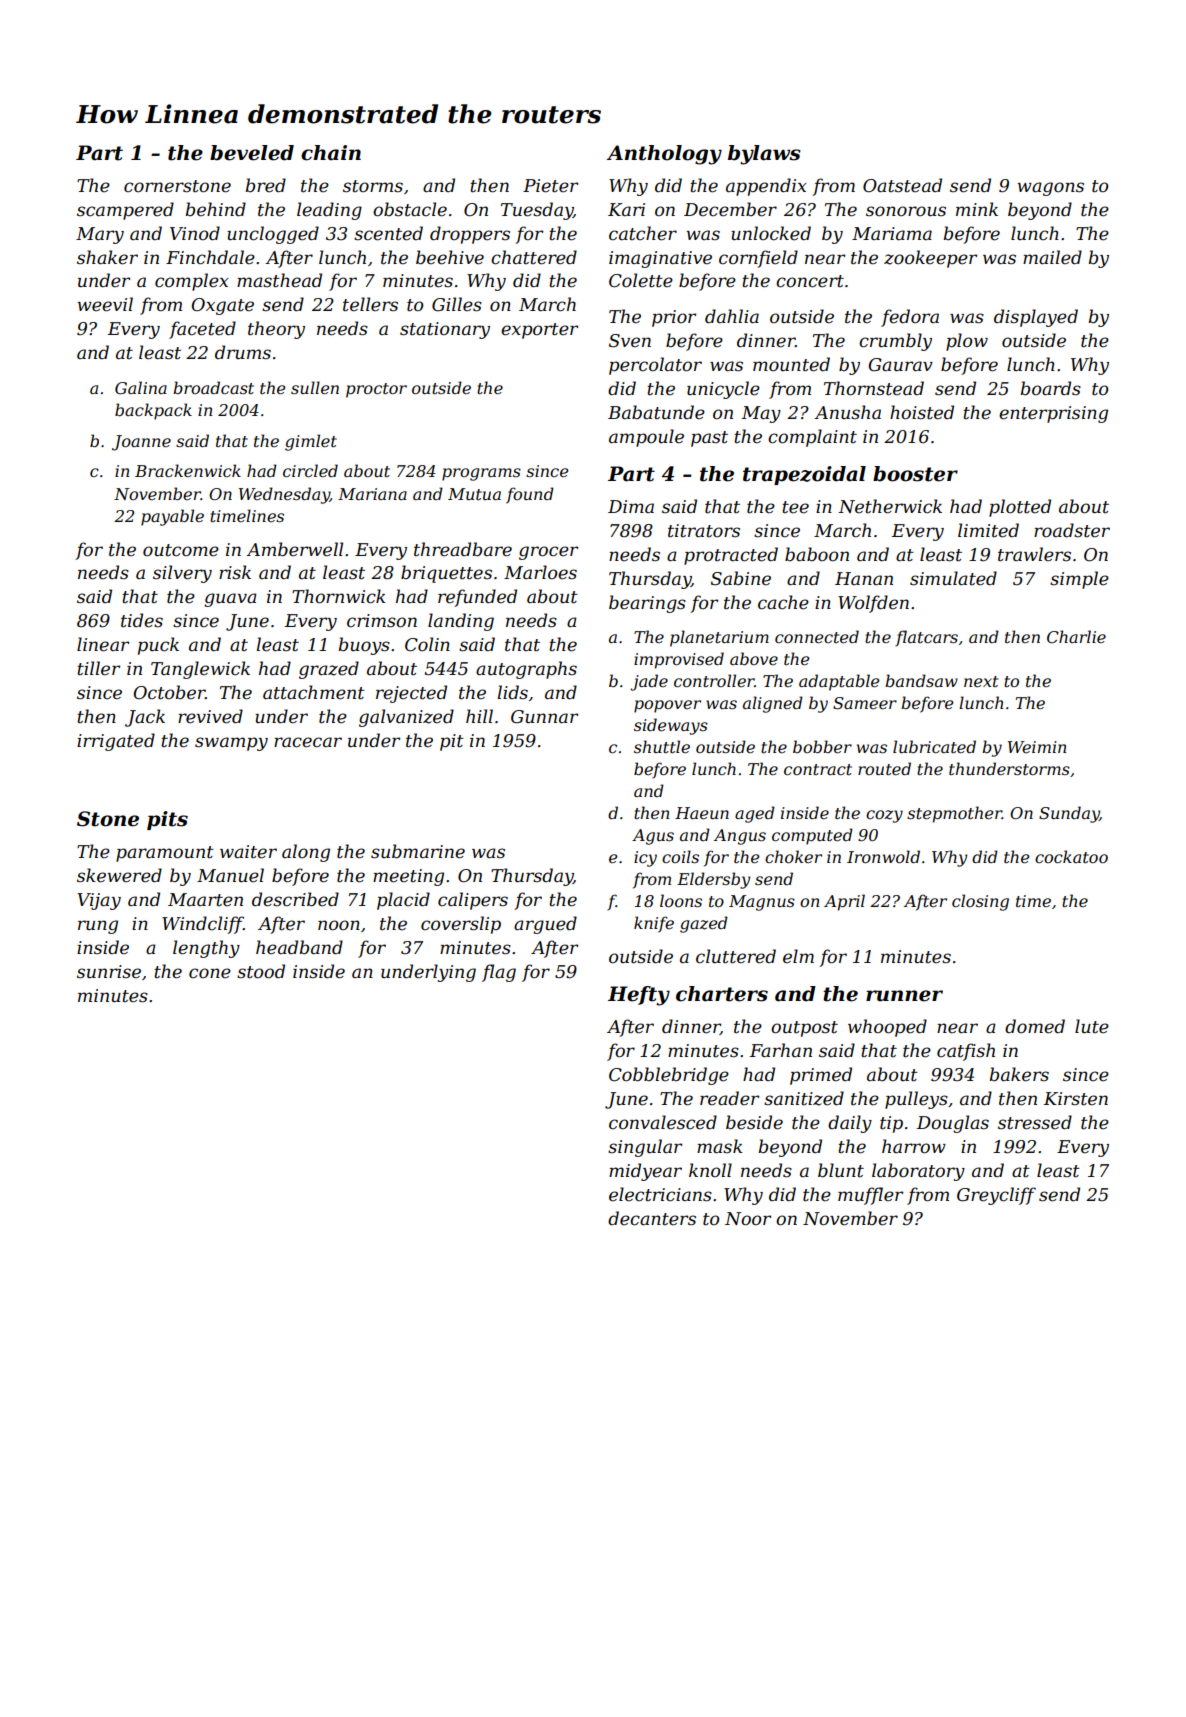  I want to click on puck, so click(158, 646).
